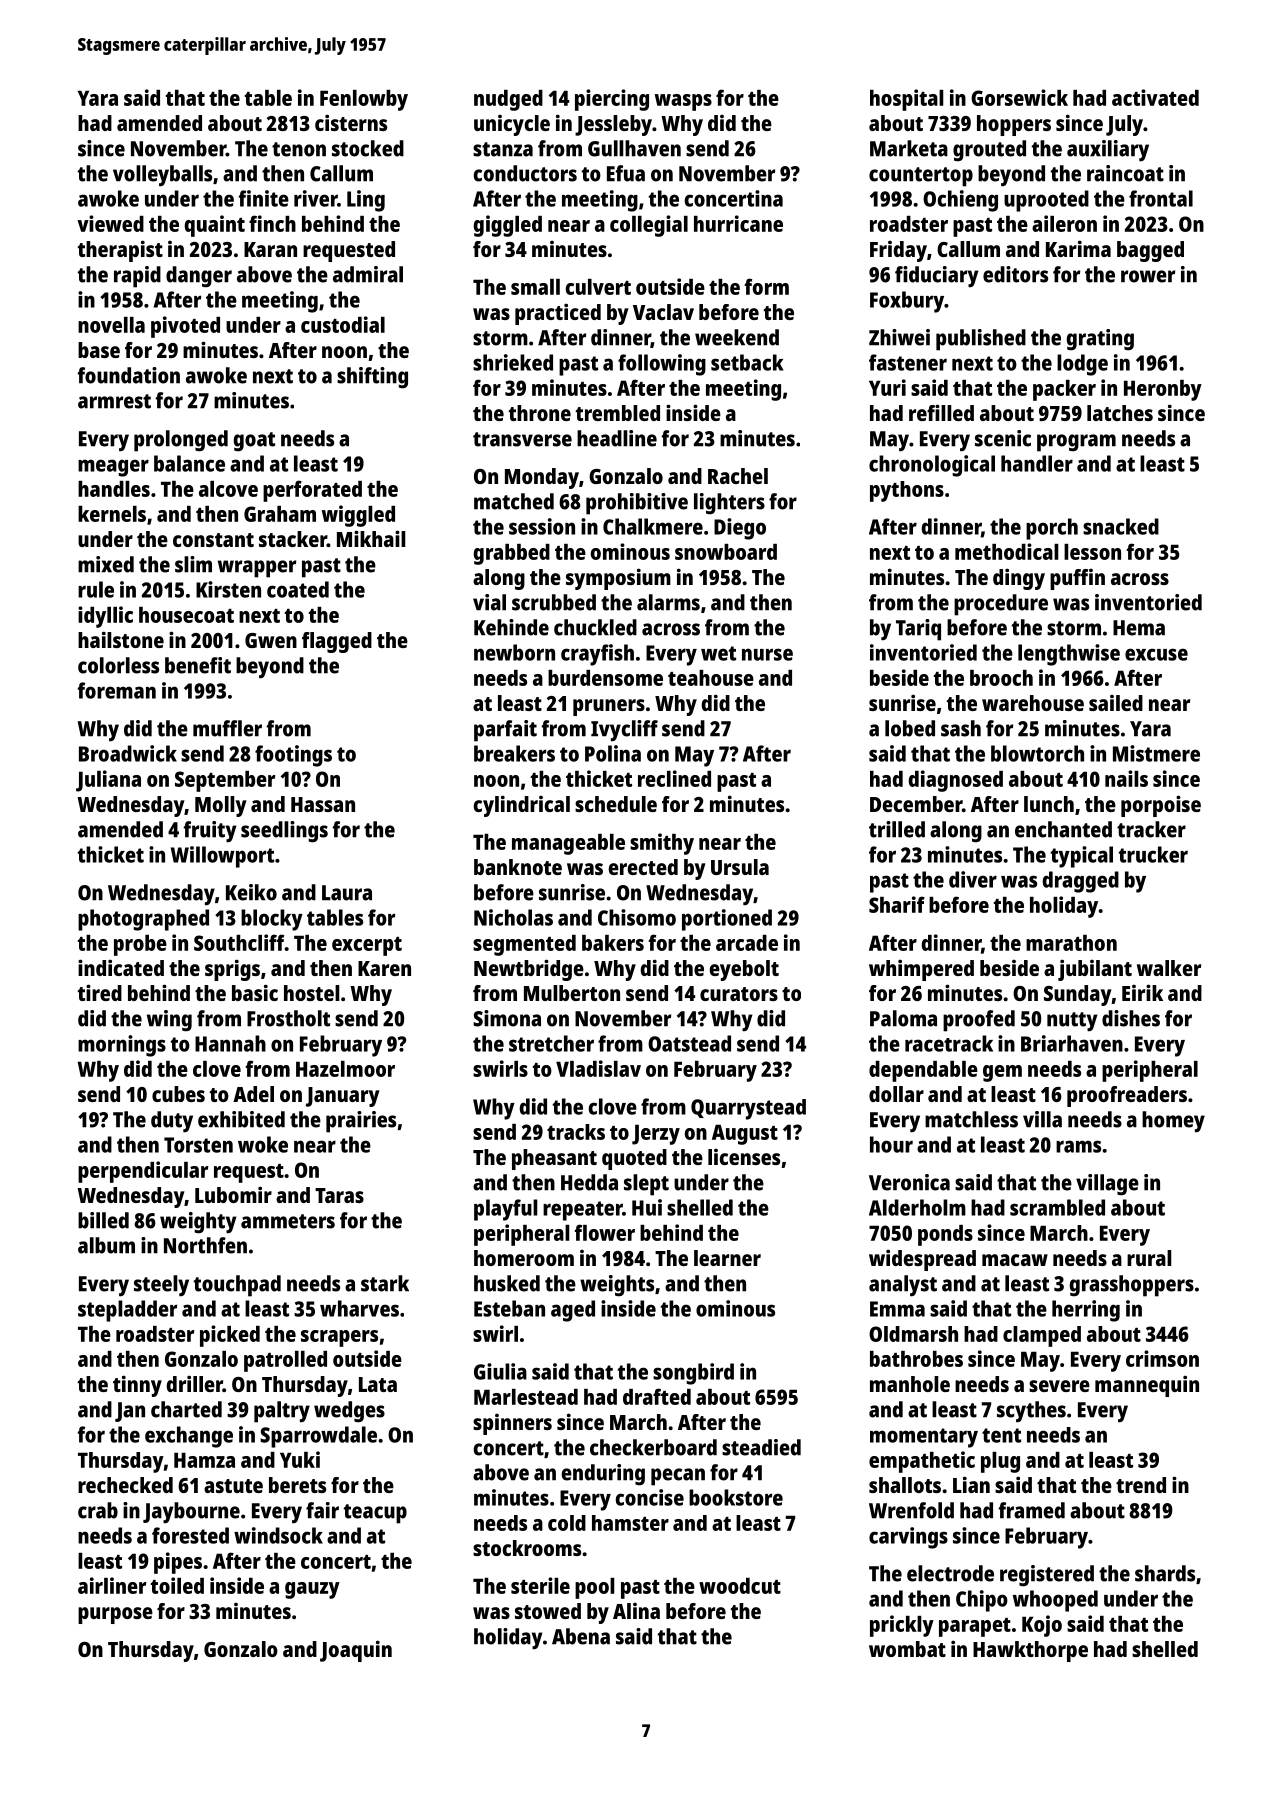 The image size is (1283, 1815). I want to click on flower, so click(605, 1232).
